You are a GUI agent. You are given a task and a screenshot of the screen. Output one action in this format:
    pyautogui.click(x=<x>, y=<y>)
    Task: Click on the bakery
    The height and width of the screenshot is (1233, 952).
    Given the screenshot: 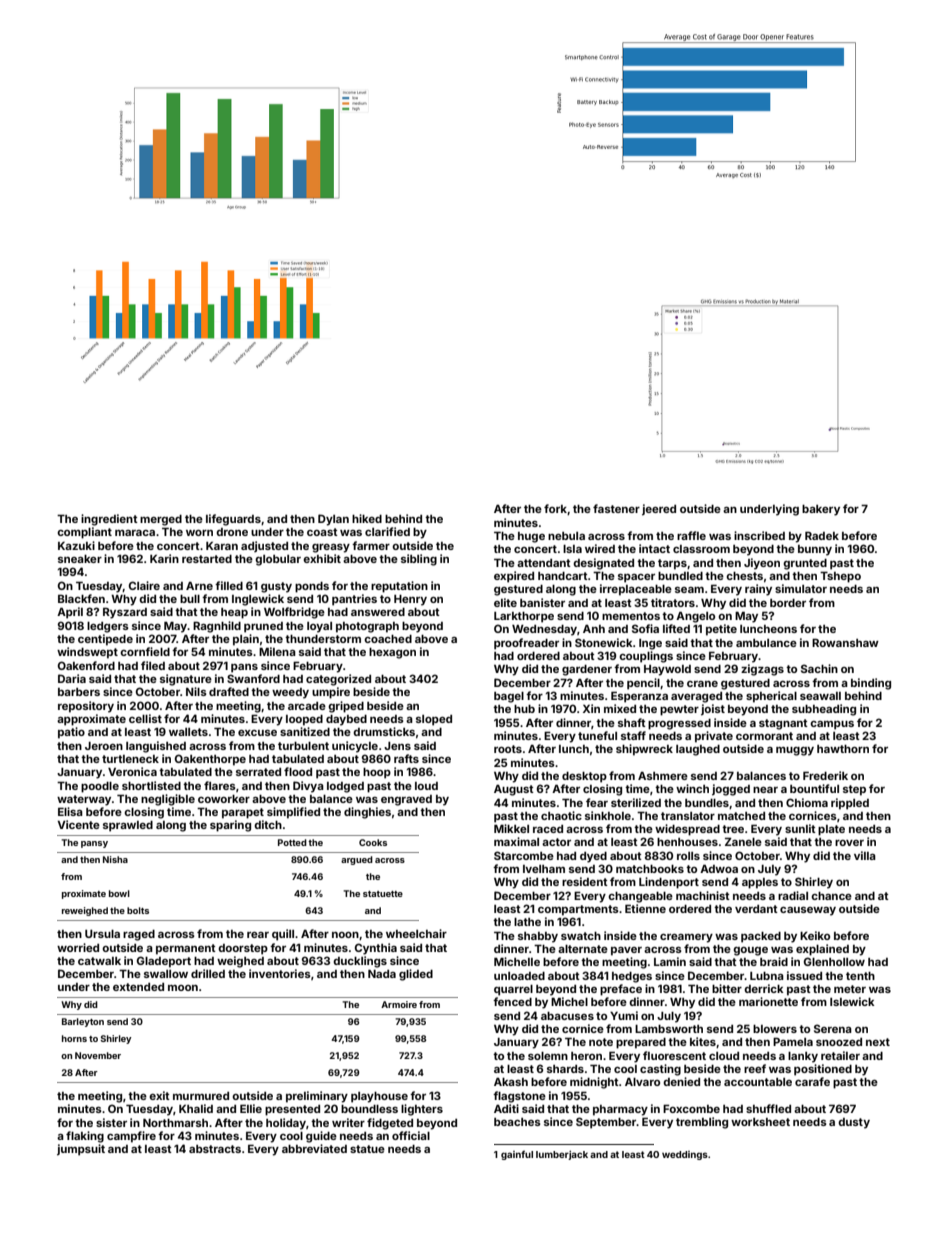 What is the action you would take?
    pyautogui.click(x=821, y=510)
